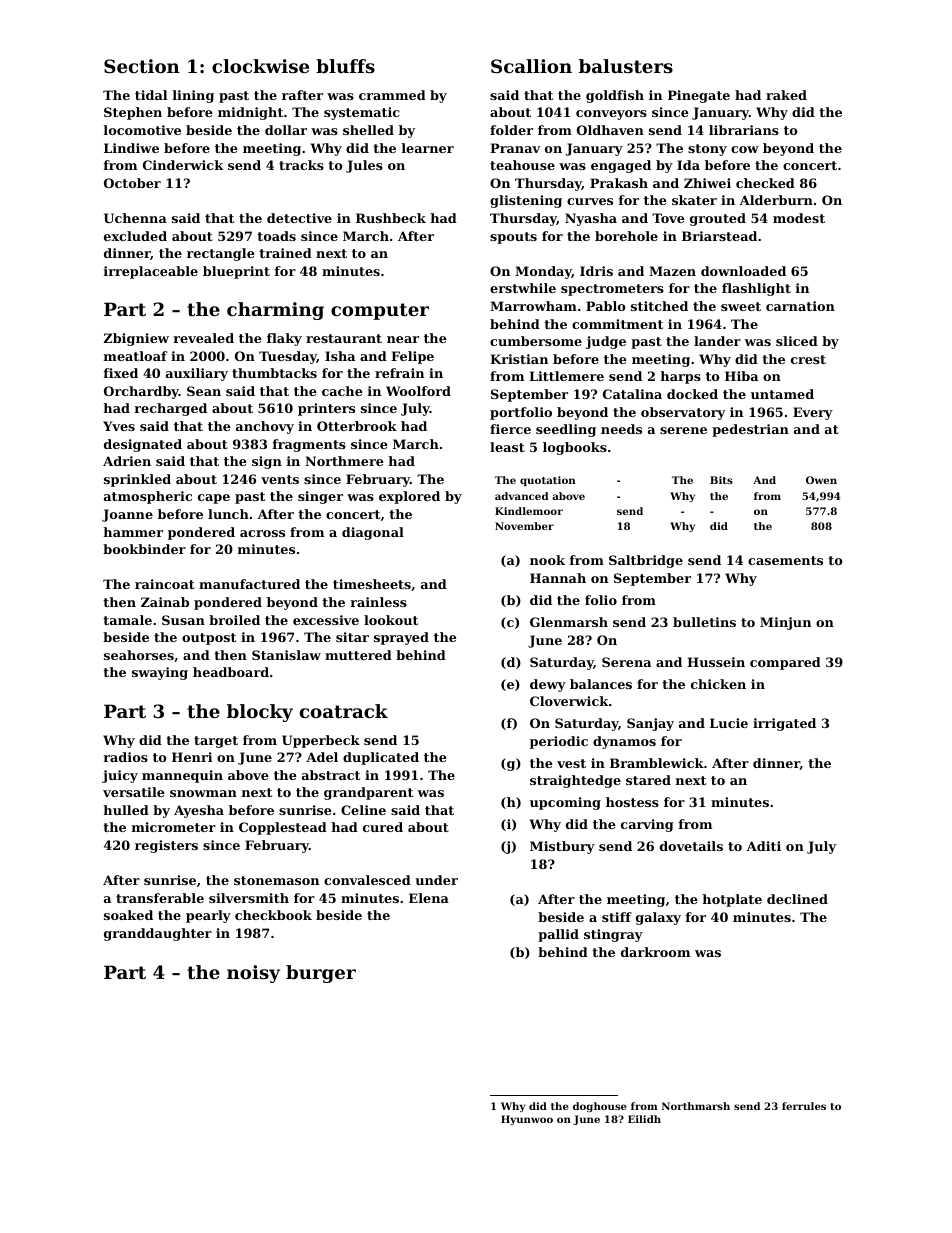 This screenshot has width=952, height=1233. Describe the element at coordinates (383, 827) in the screenshot. I see `cured` at that location.
